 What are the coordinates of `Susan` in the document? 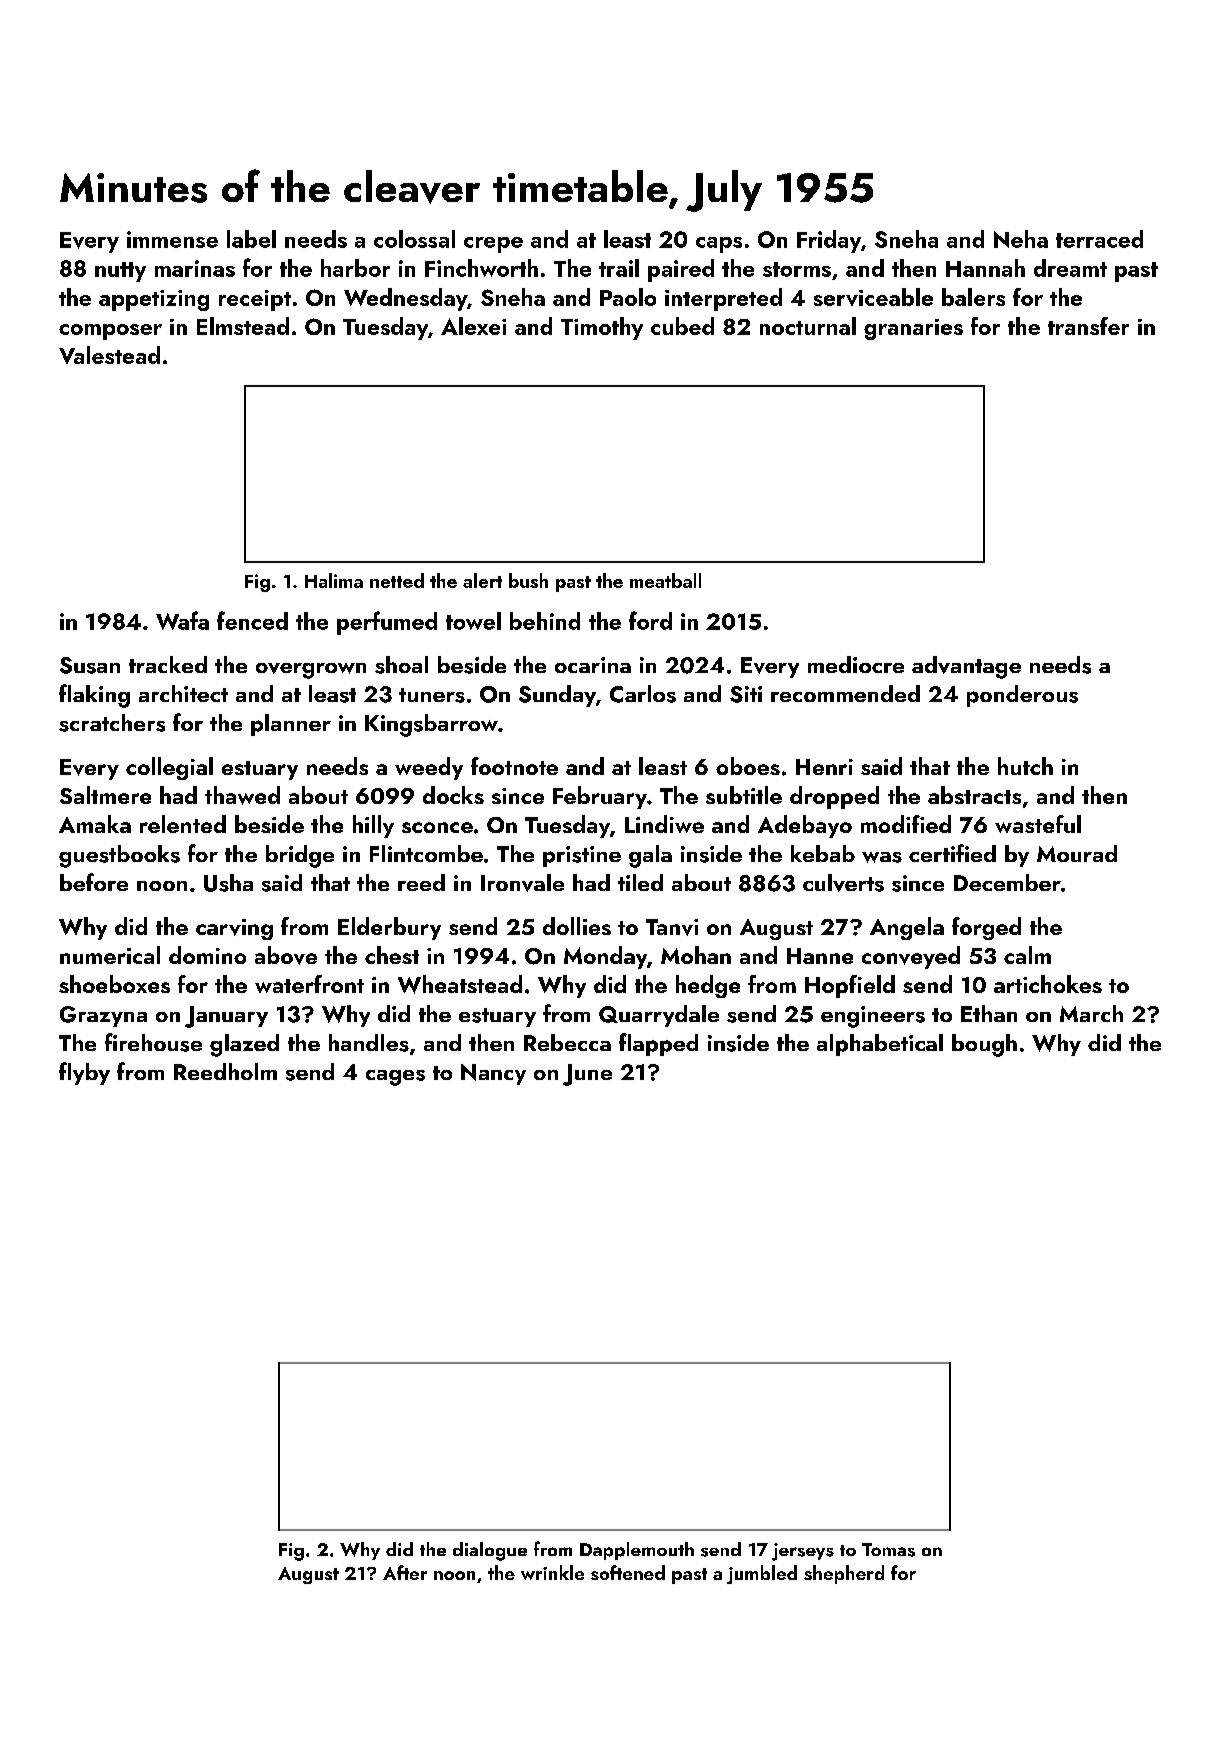 It's located at (90, 665).
